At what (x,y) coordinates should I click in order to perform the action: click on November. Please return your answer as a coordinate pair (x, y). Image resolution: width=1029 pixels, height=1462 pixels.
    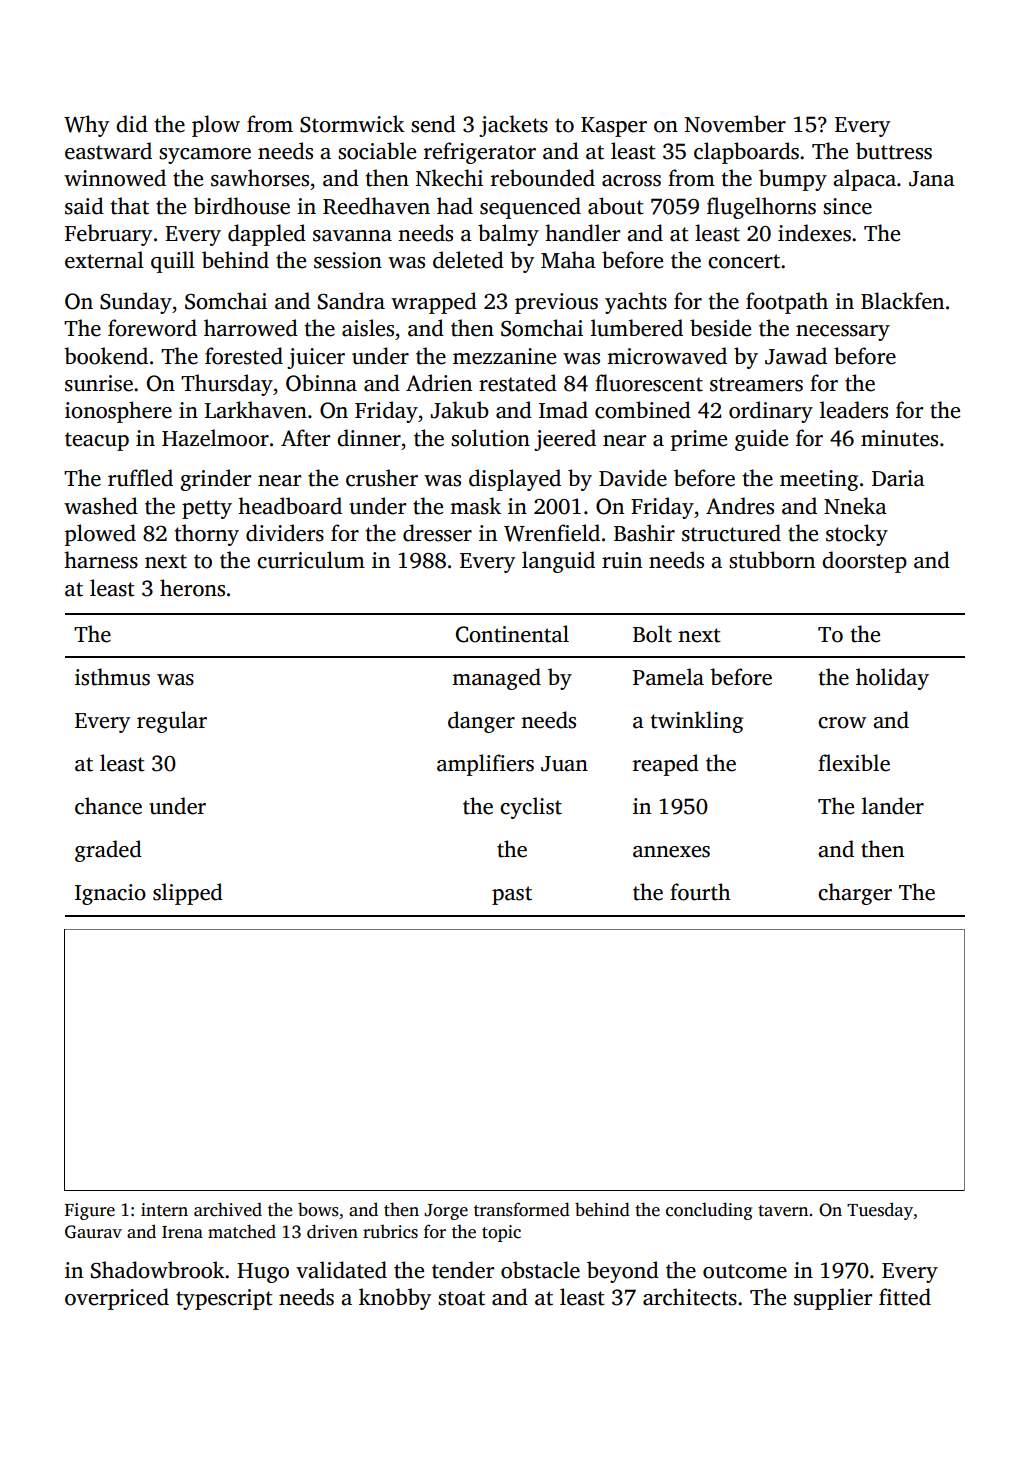
    Looking at the image, I should click on (735, 124).
